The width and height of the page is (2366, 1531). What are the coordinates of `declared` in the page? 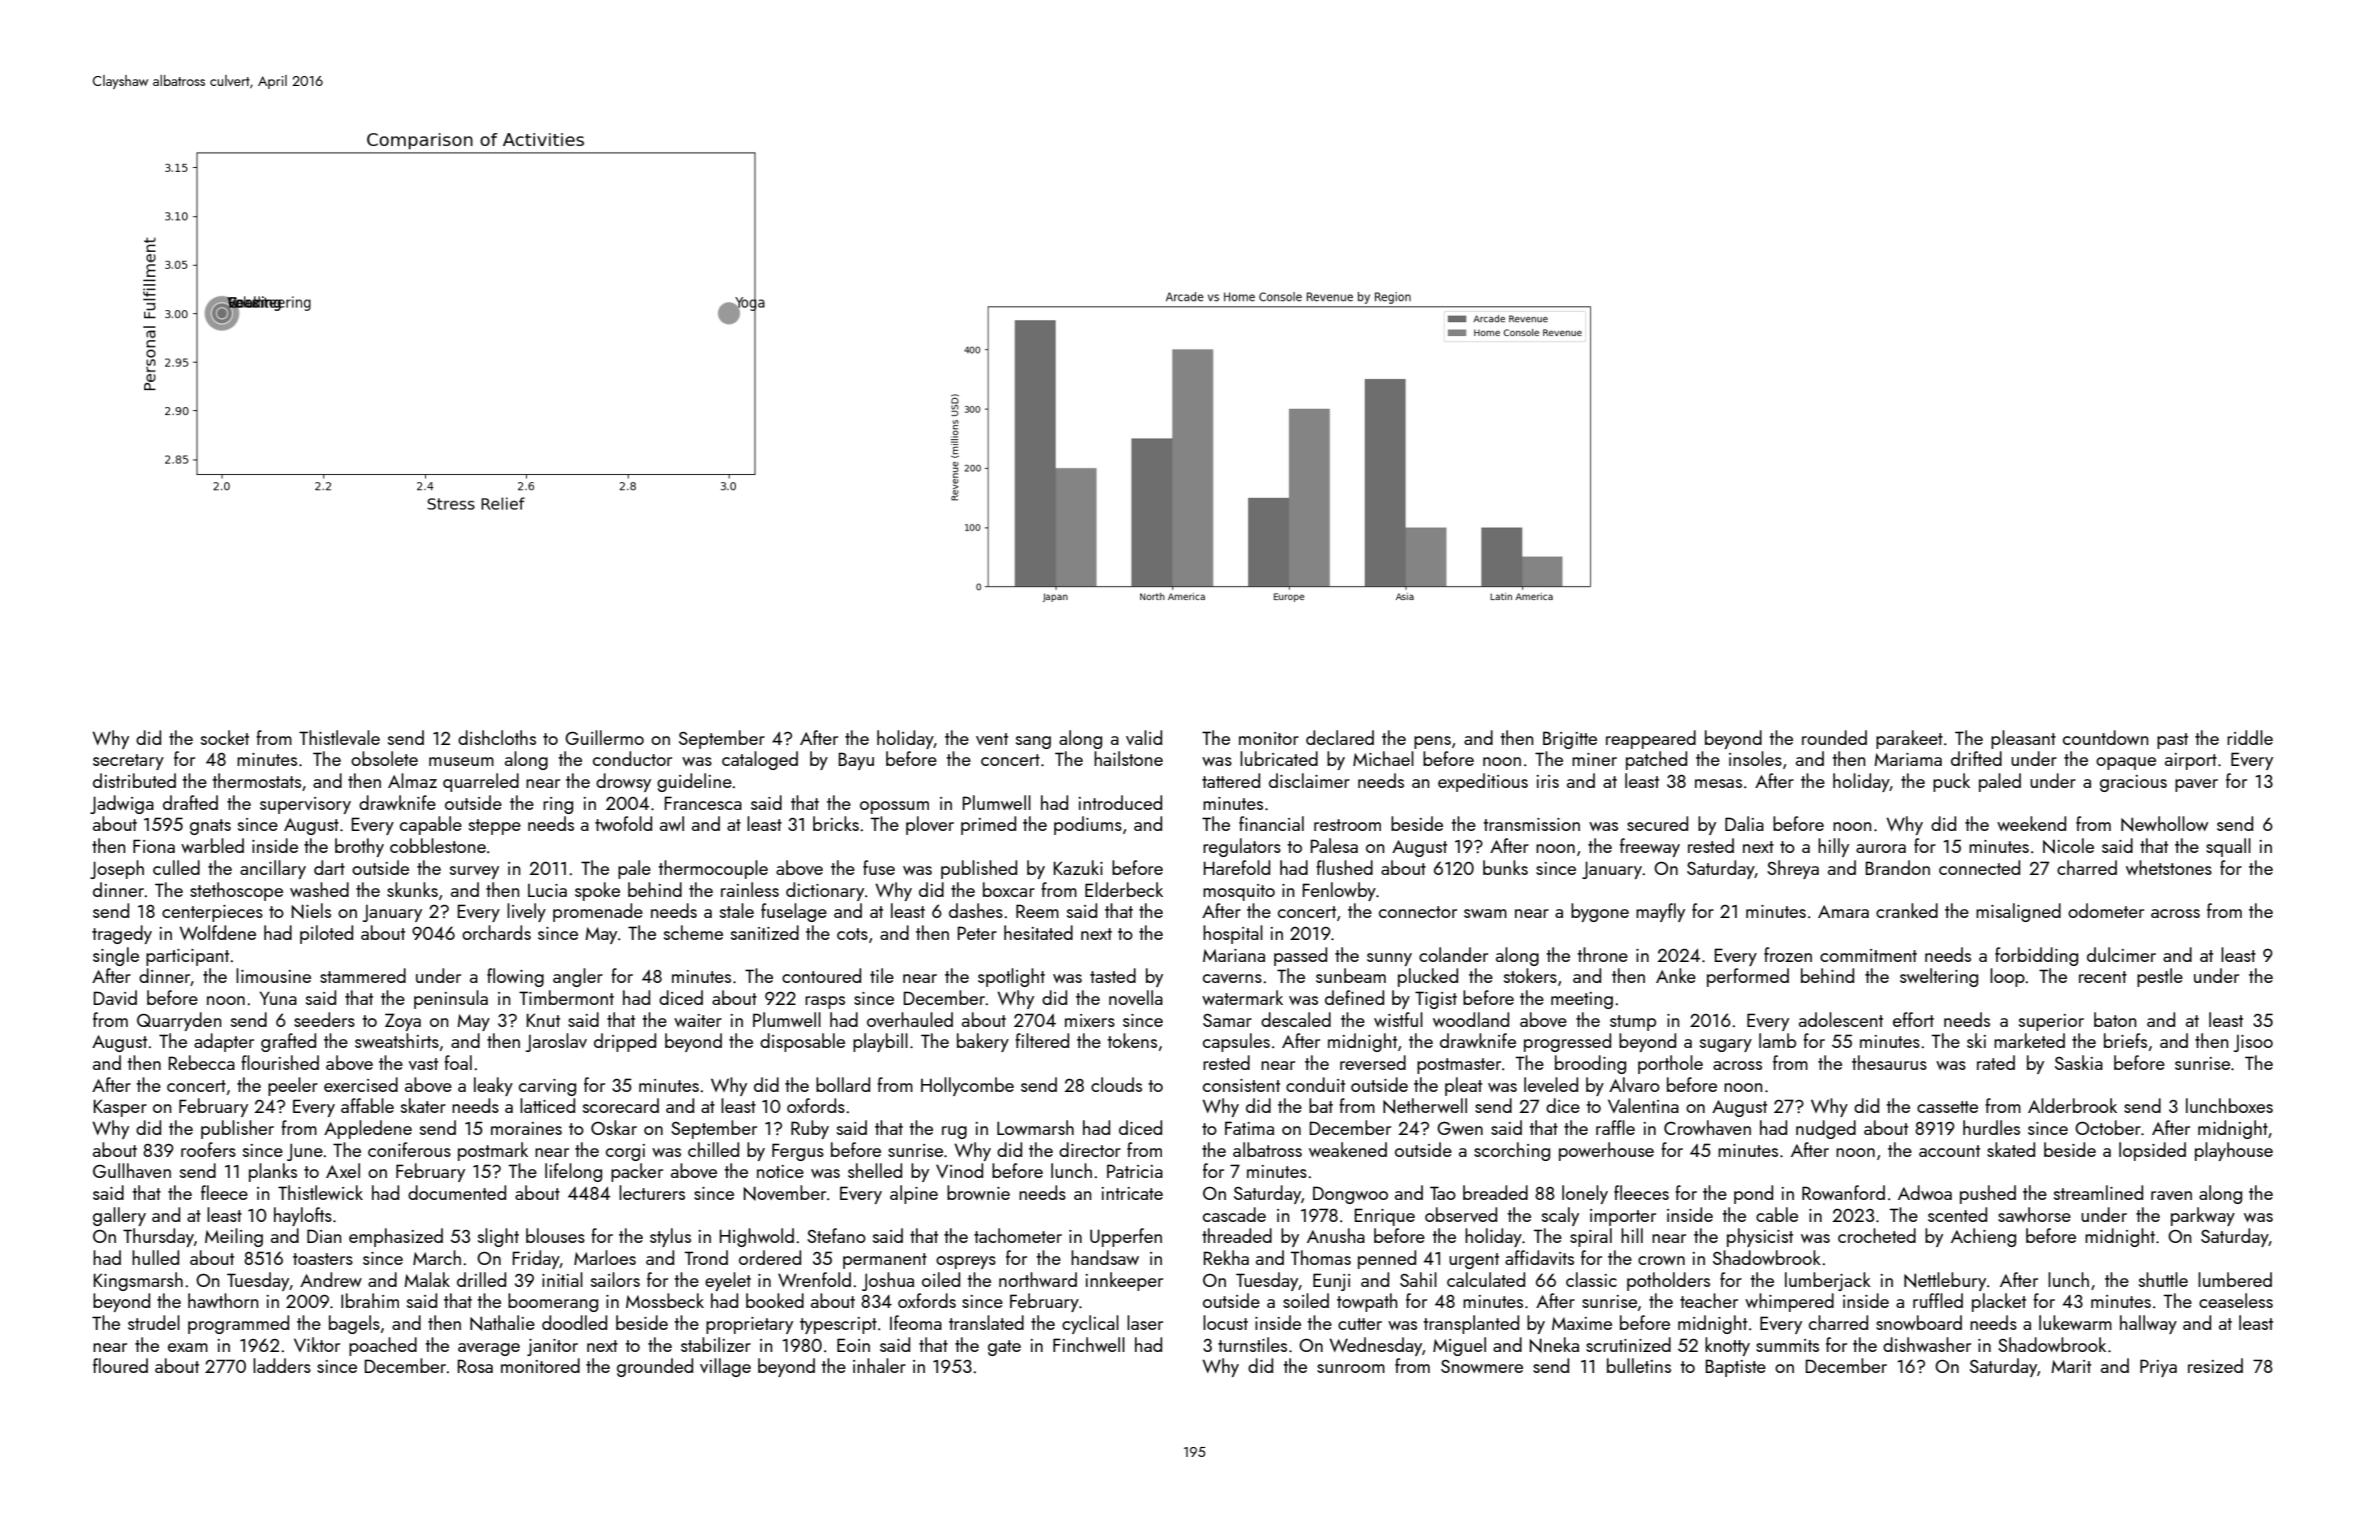 It's located at (1340, 737).
